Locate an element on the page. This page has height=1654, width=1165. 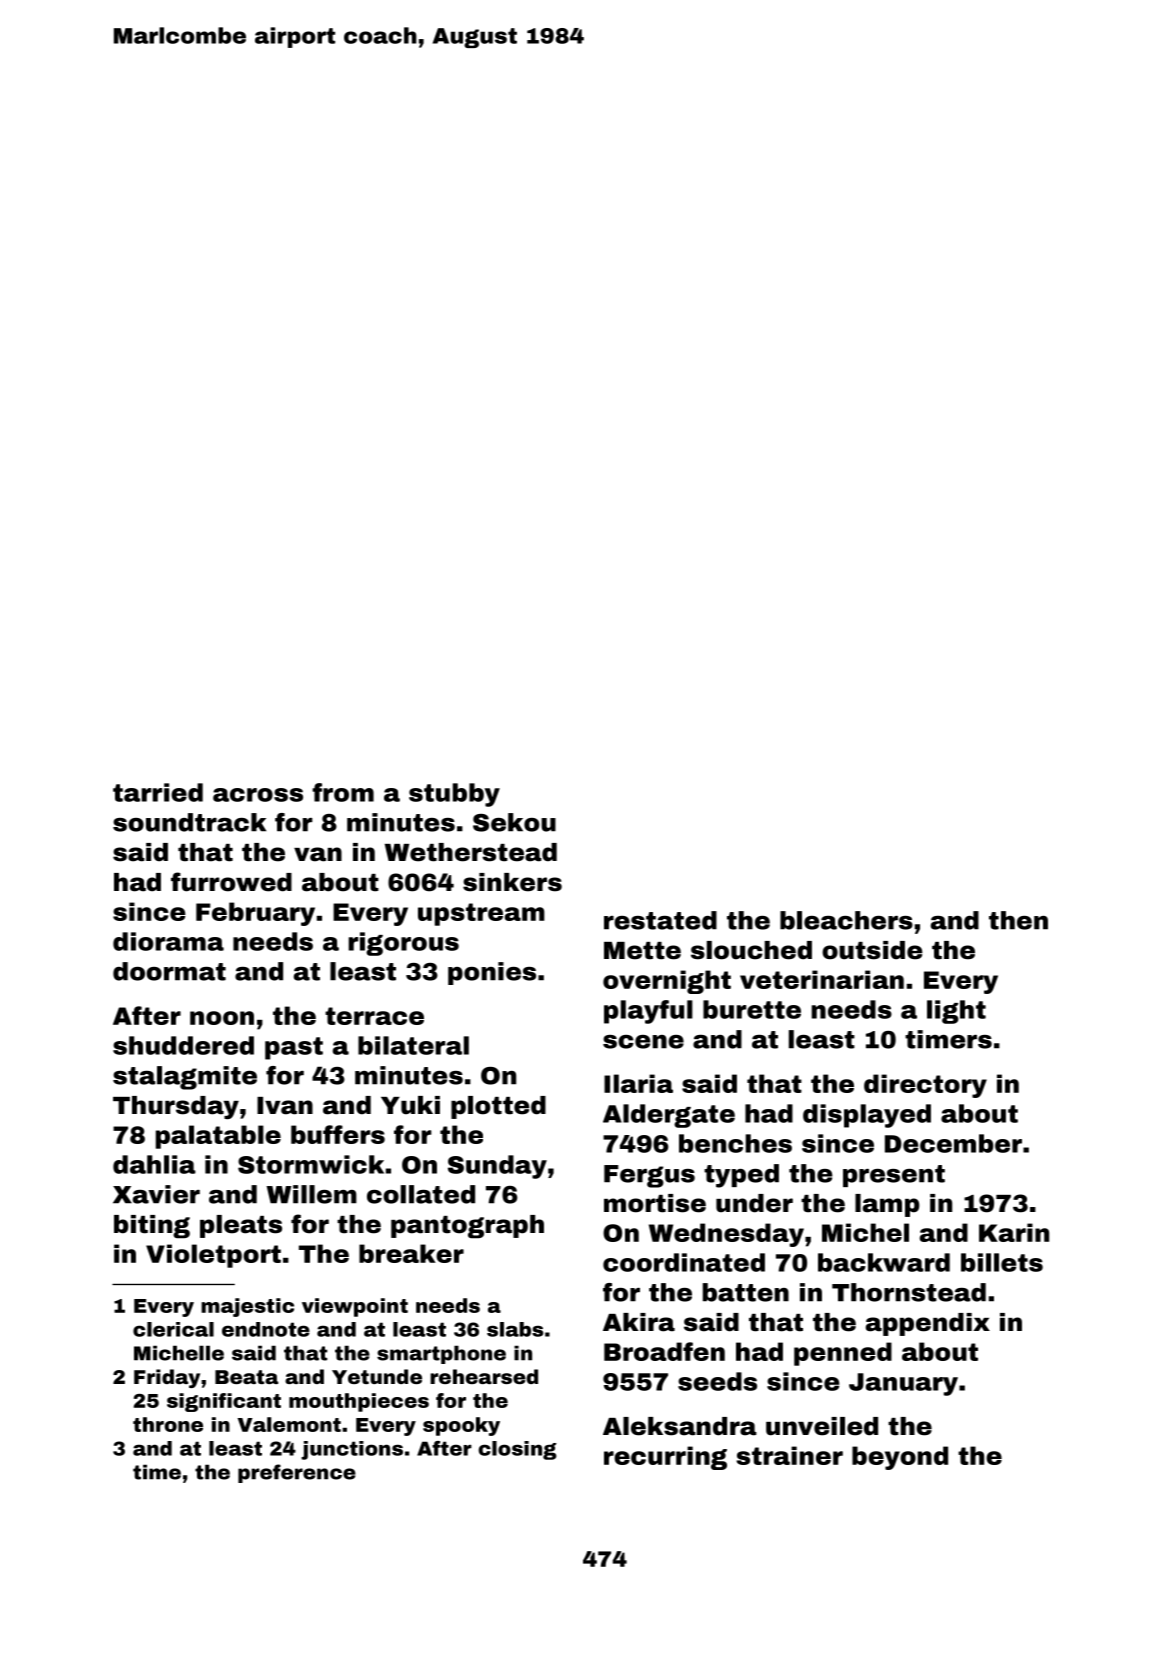
billets is located at coordinates (1002, 1262).
